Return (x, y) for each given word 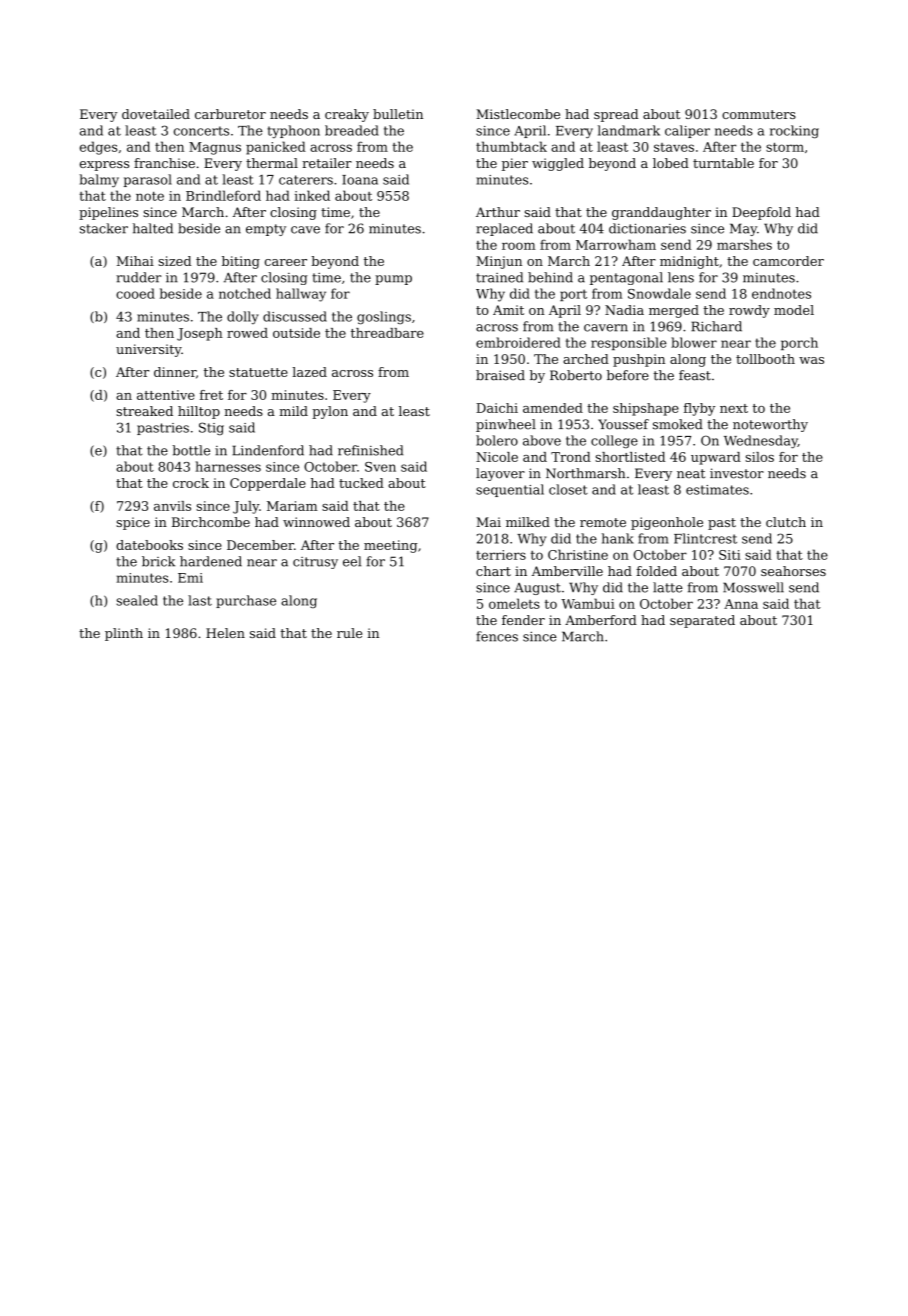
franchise (164, 163)
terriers (501, 555)
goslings (384, 318)
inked (312, 195)
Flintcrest (705, 538)
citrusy (315, 563)
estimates (717, 490)
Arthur (498, 212)
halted (153, 228)
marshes (744, 244)
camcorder (788, 261)
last (200, 600)
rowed (247, 333)
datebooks (149, 545)
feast (695, 375)
